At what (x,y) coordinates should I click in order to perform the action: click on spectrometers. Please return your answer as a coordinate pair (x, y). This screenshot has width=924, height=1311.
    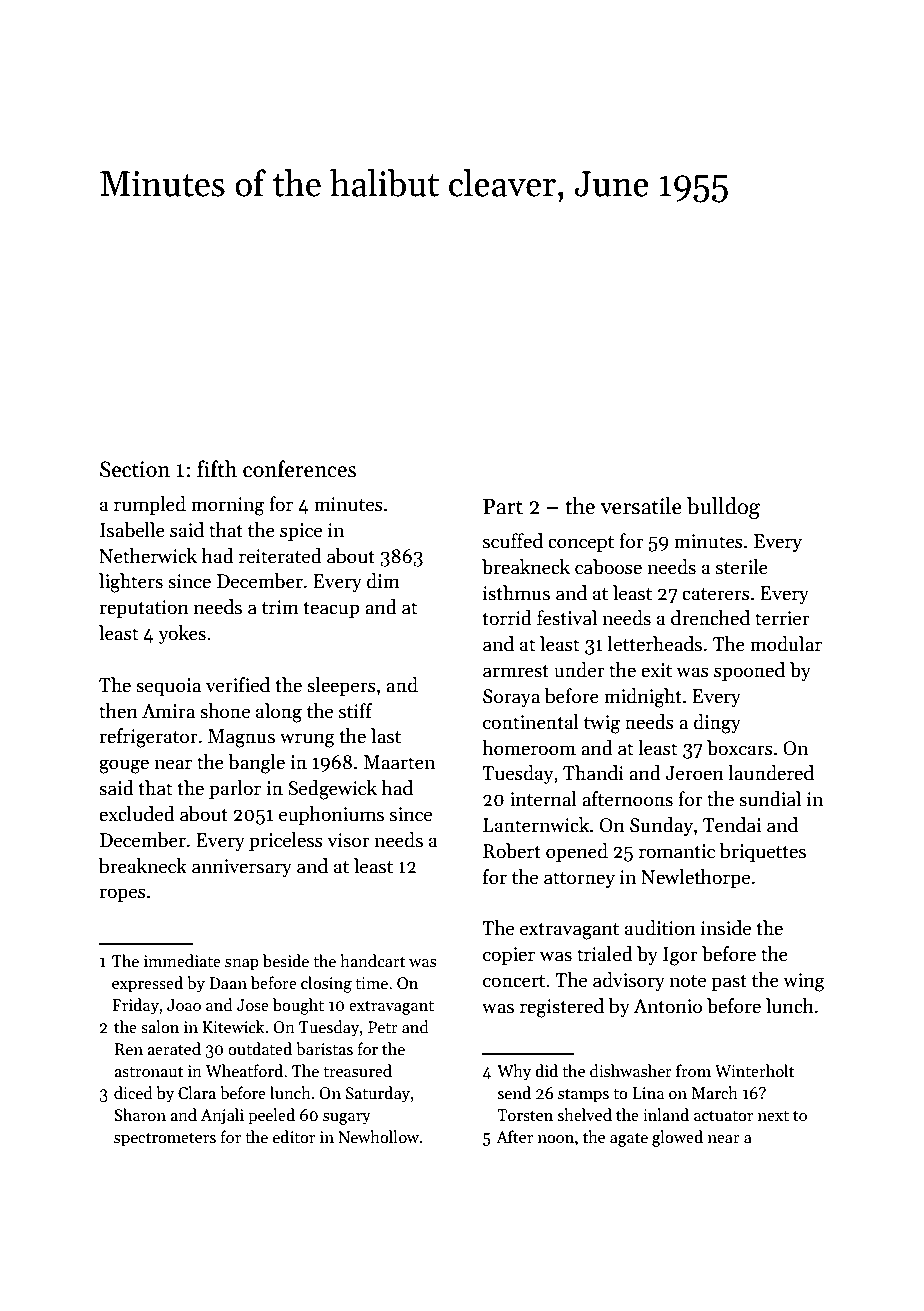
    Looking at the image, I should click on (165, 1140).
